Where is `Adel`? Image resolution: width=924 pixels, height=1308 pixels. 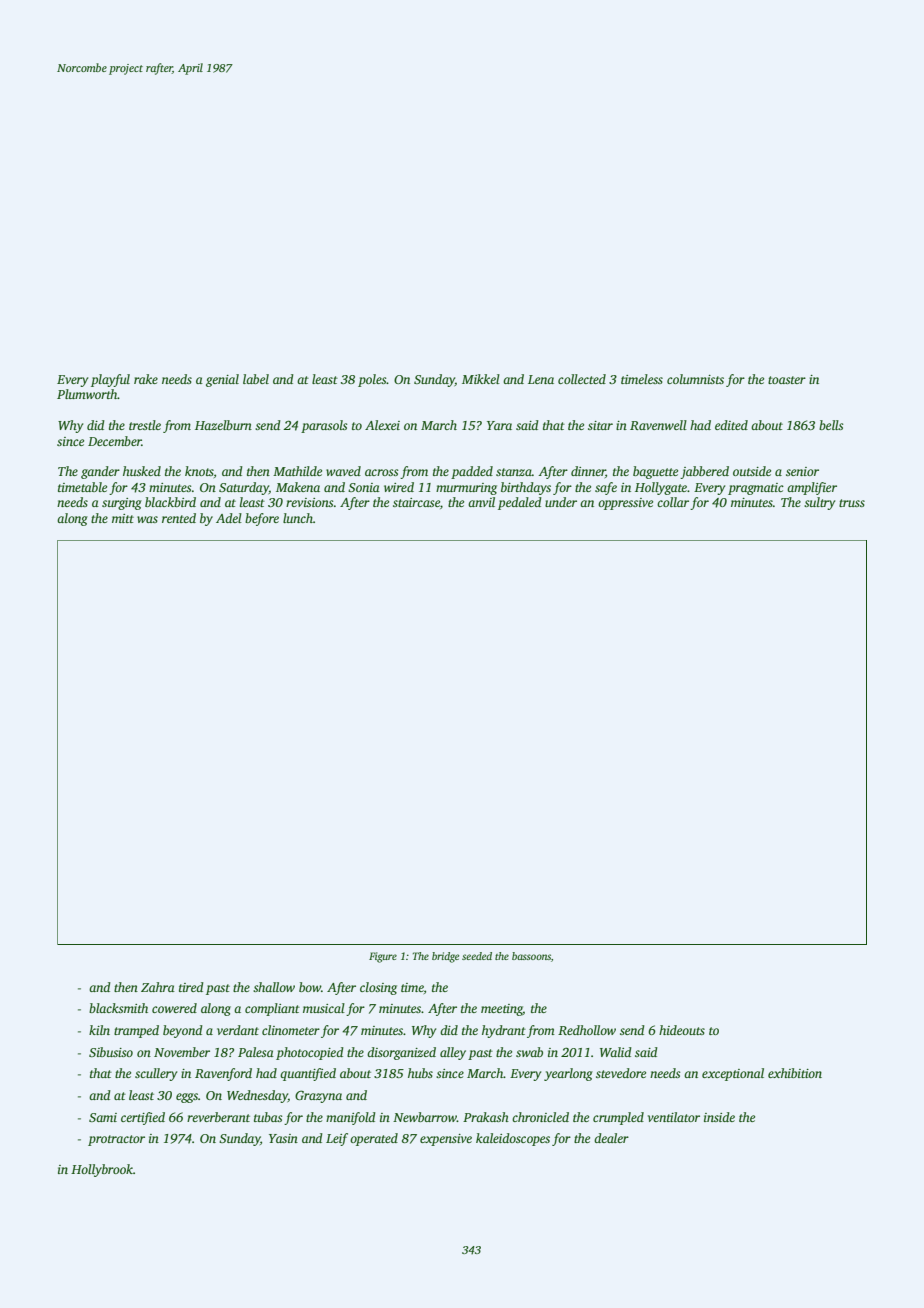 Adel is located at coordinates (229, 518).
